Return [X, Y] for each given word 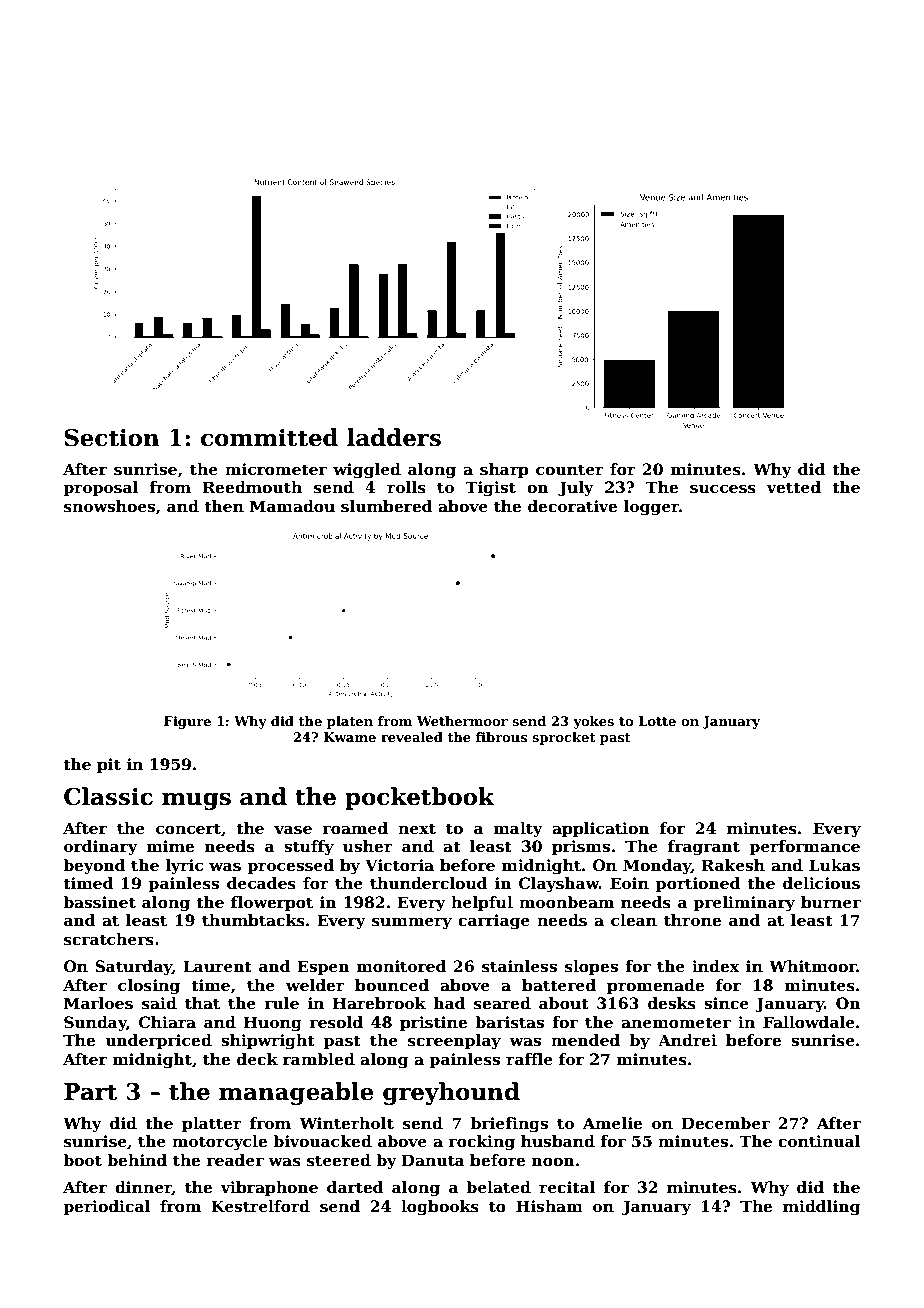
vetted [793, 487]
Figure [187, 722]
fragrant [704, 848]
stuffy [309, 848]
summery [412, 923]
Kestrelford [260, 1206]
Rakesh [733, 865]
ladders [394, 437]
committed [269, 437]
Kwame [350, 737]
